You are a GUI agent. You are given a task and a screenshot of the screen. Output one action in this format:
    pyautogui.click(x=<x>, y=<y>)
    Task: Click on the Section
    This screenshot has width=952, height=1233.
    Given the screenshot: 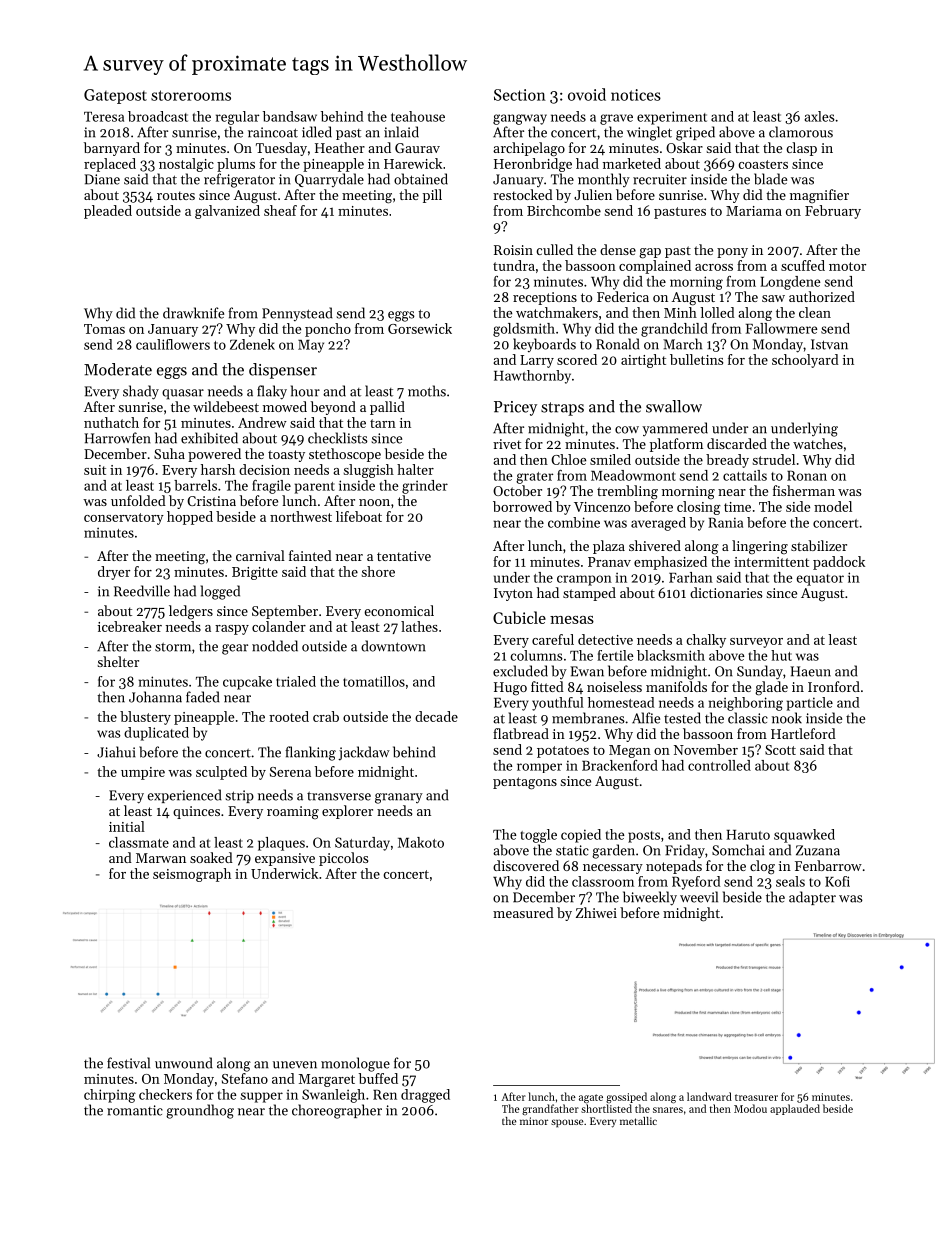 What is the action you would take?
    pyautogui.click(x=520, y=95)
